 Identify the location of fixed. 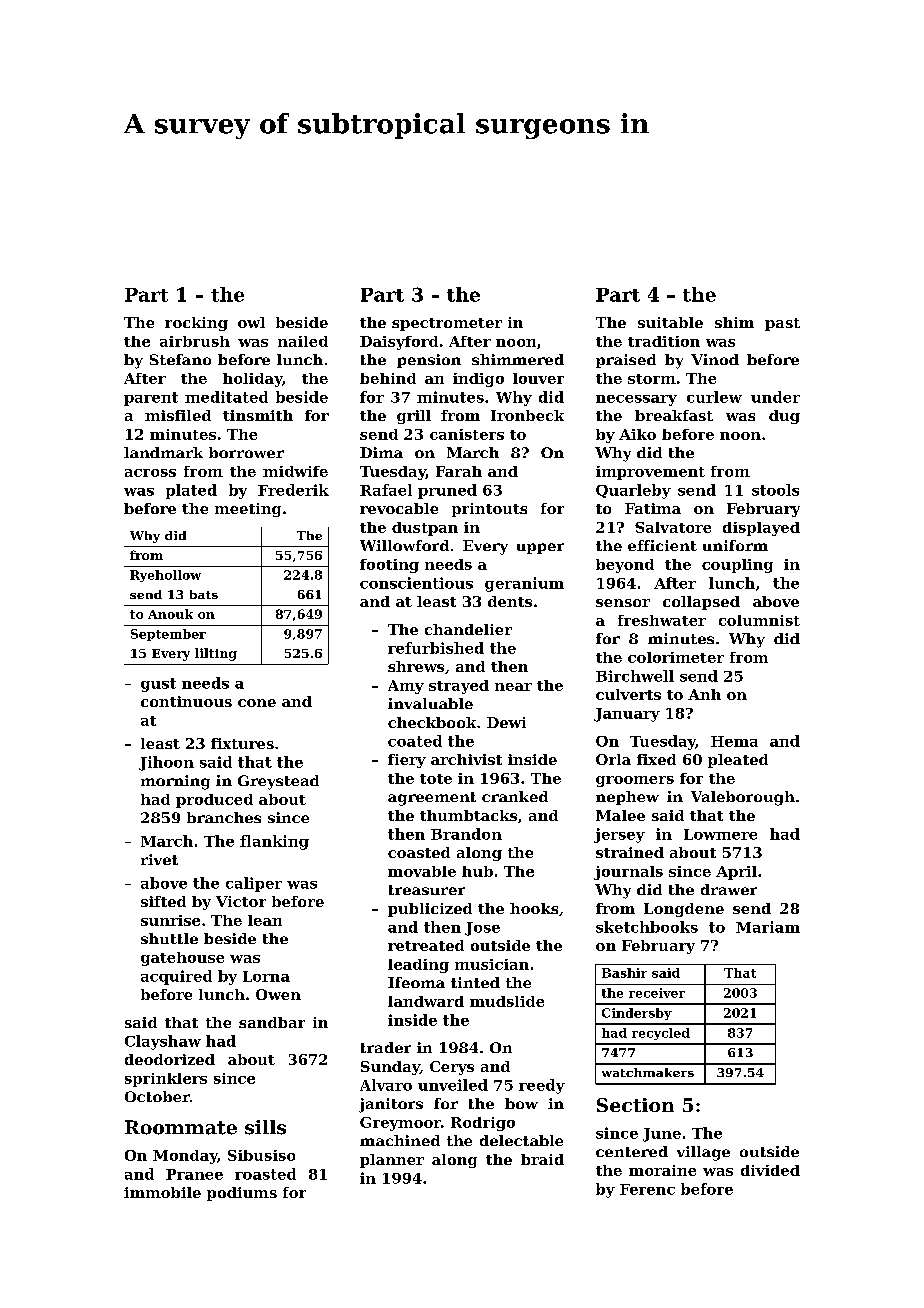
(656, 759).
